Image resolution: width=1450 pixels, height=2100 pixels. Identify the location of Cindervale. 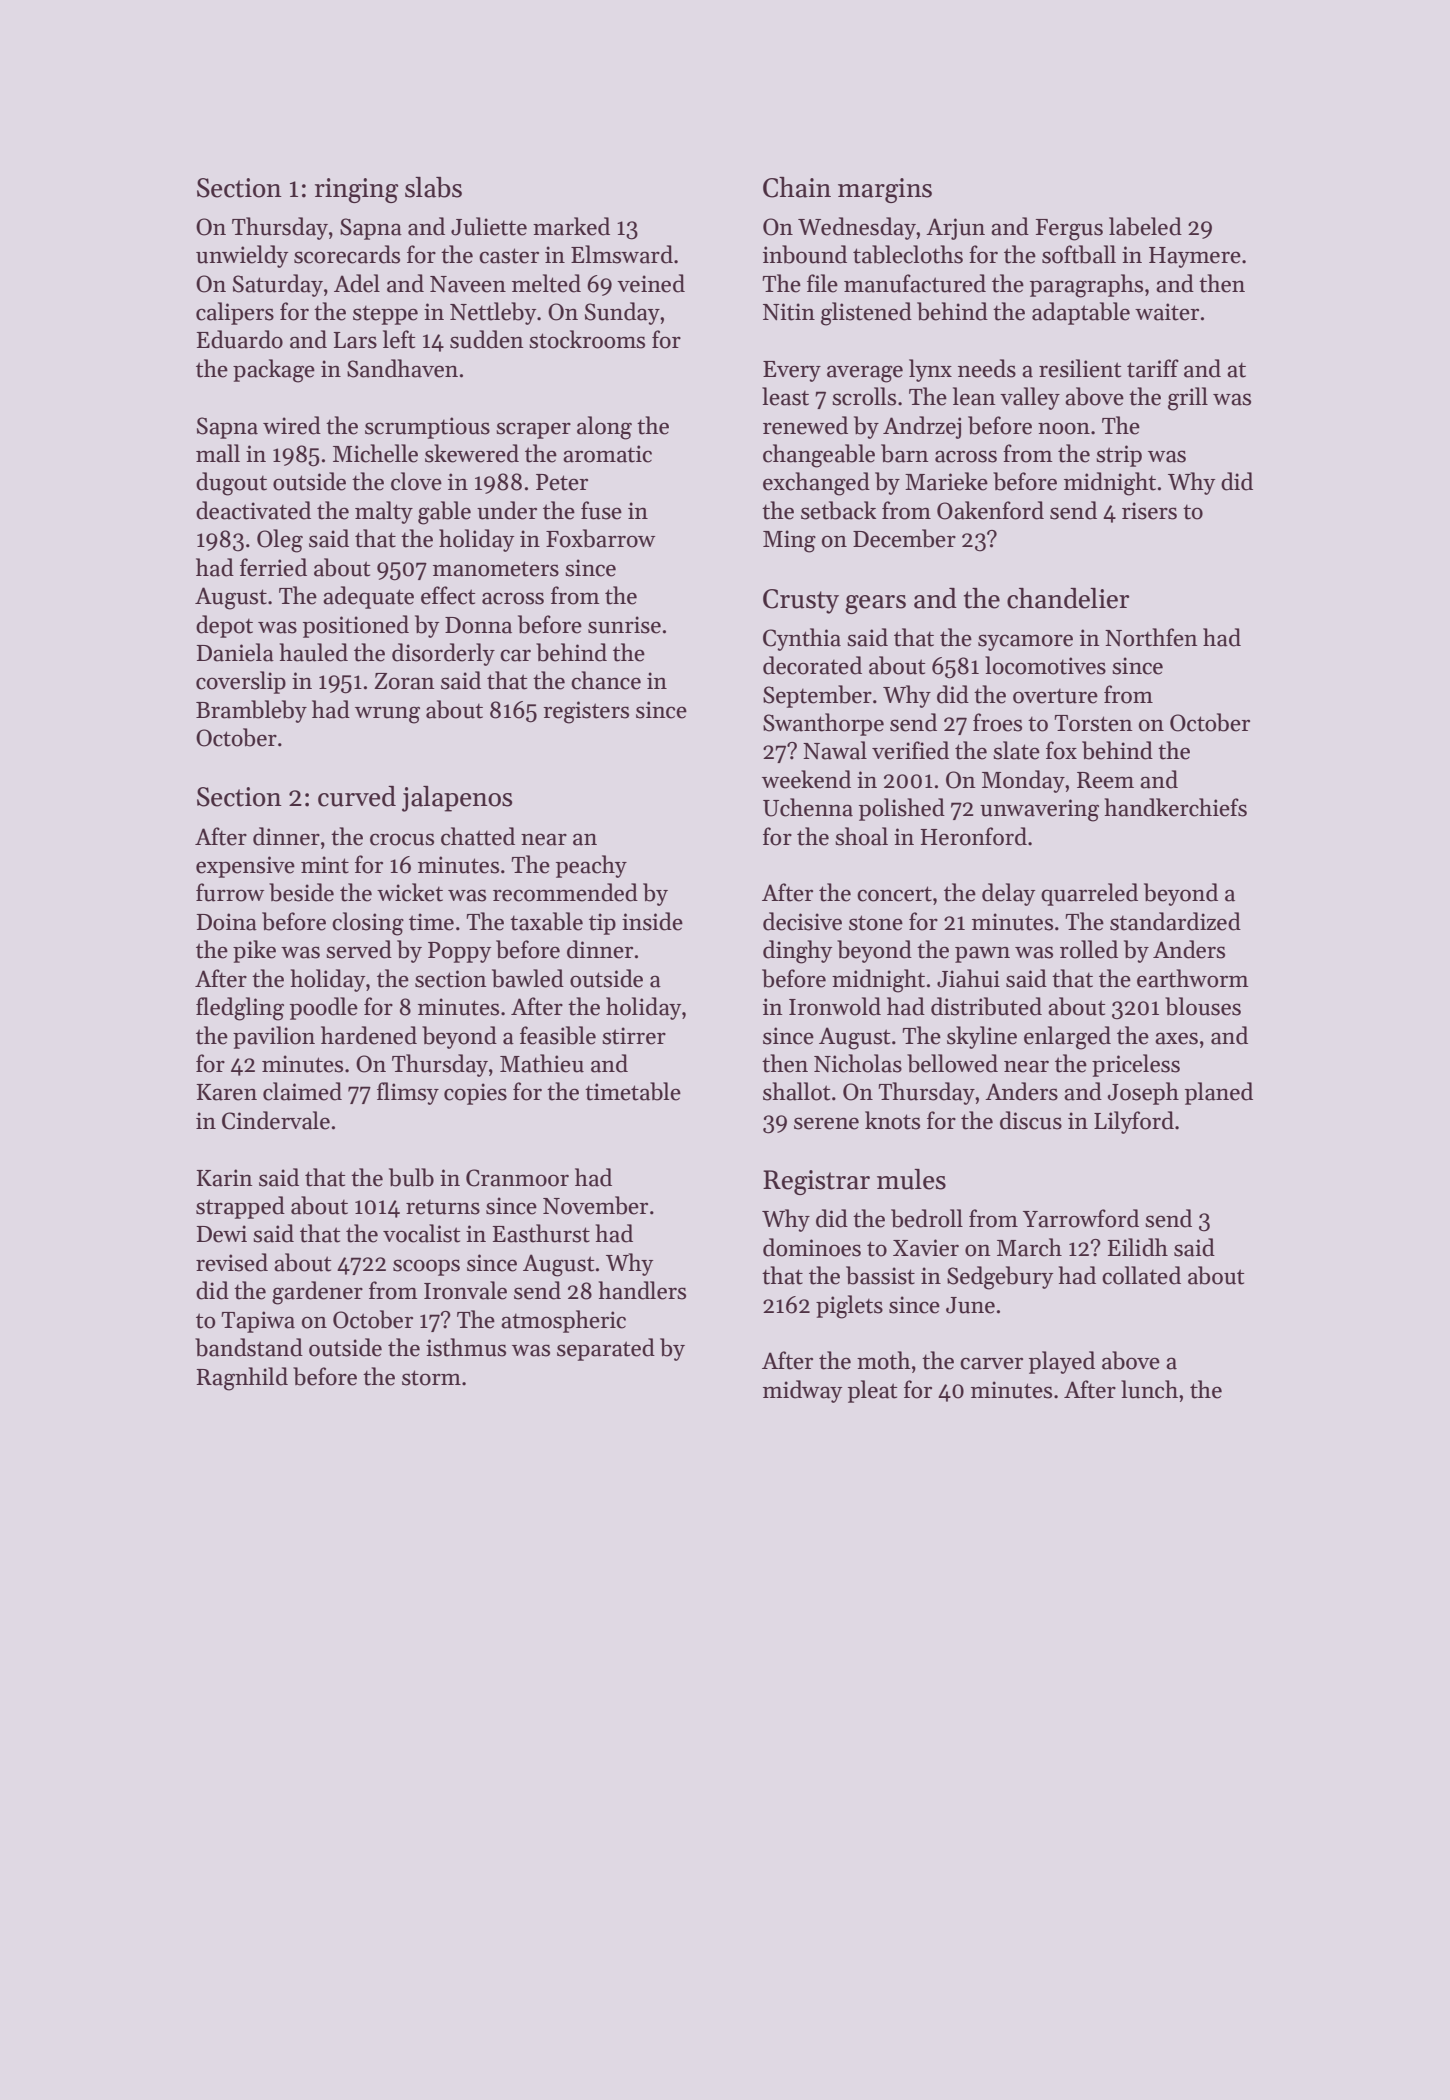
(276, 1120).
